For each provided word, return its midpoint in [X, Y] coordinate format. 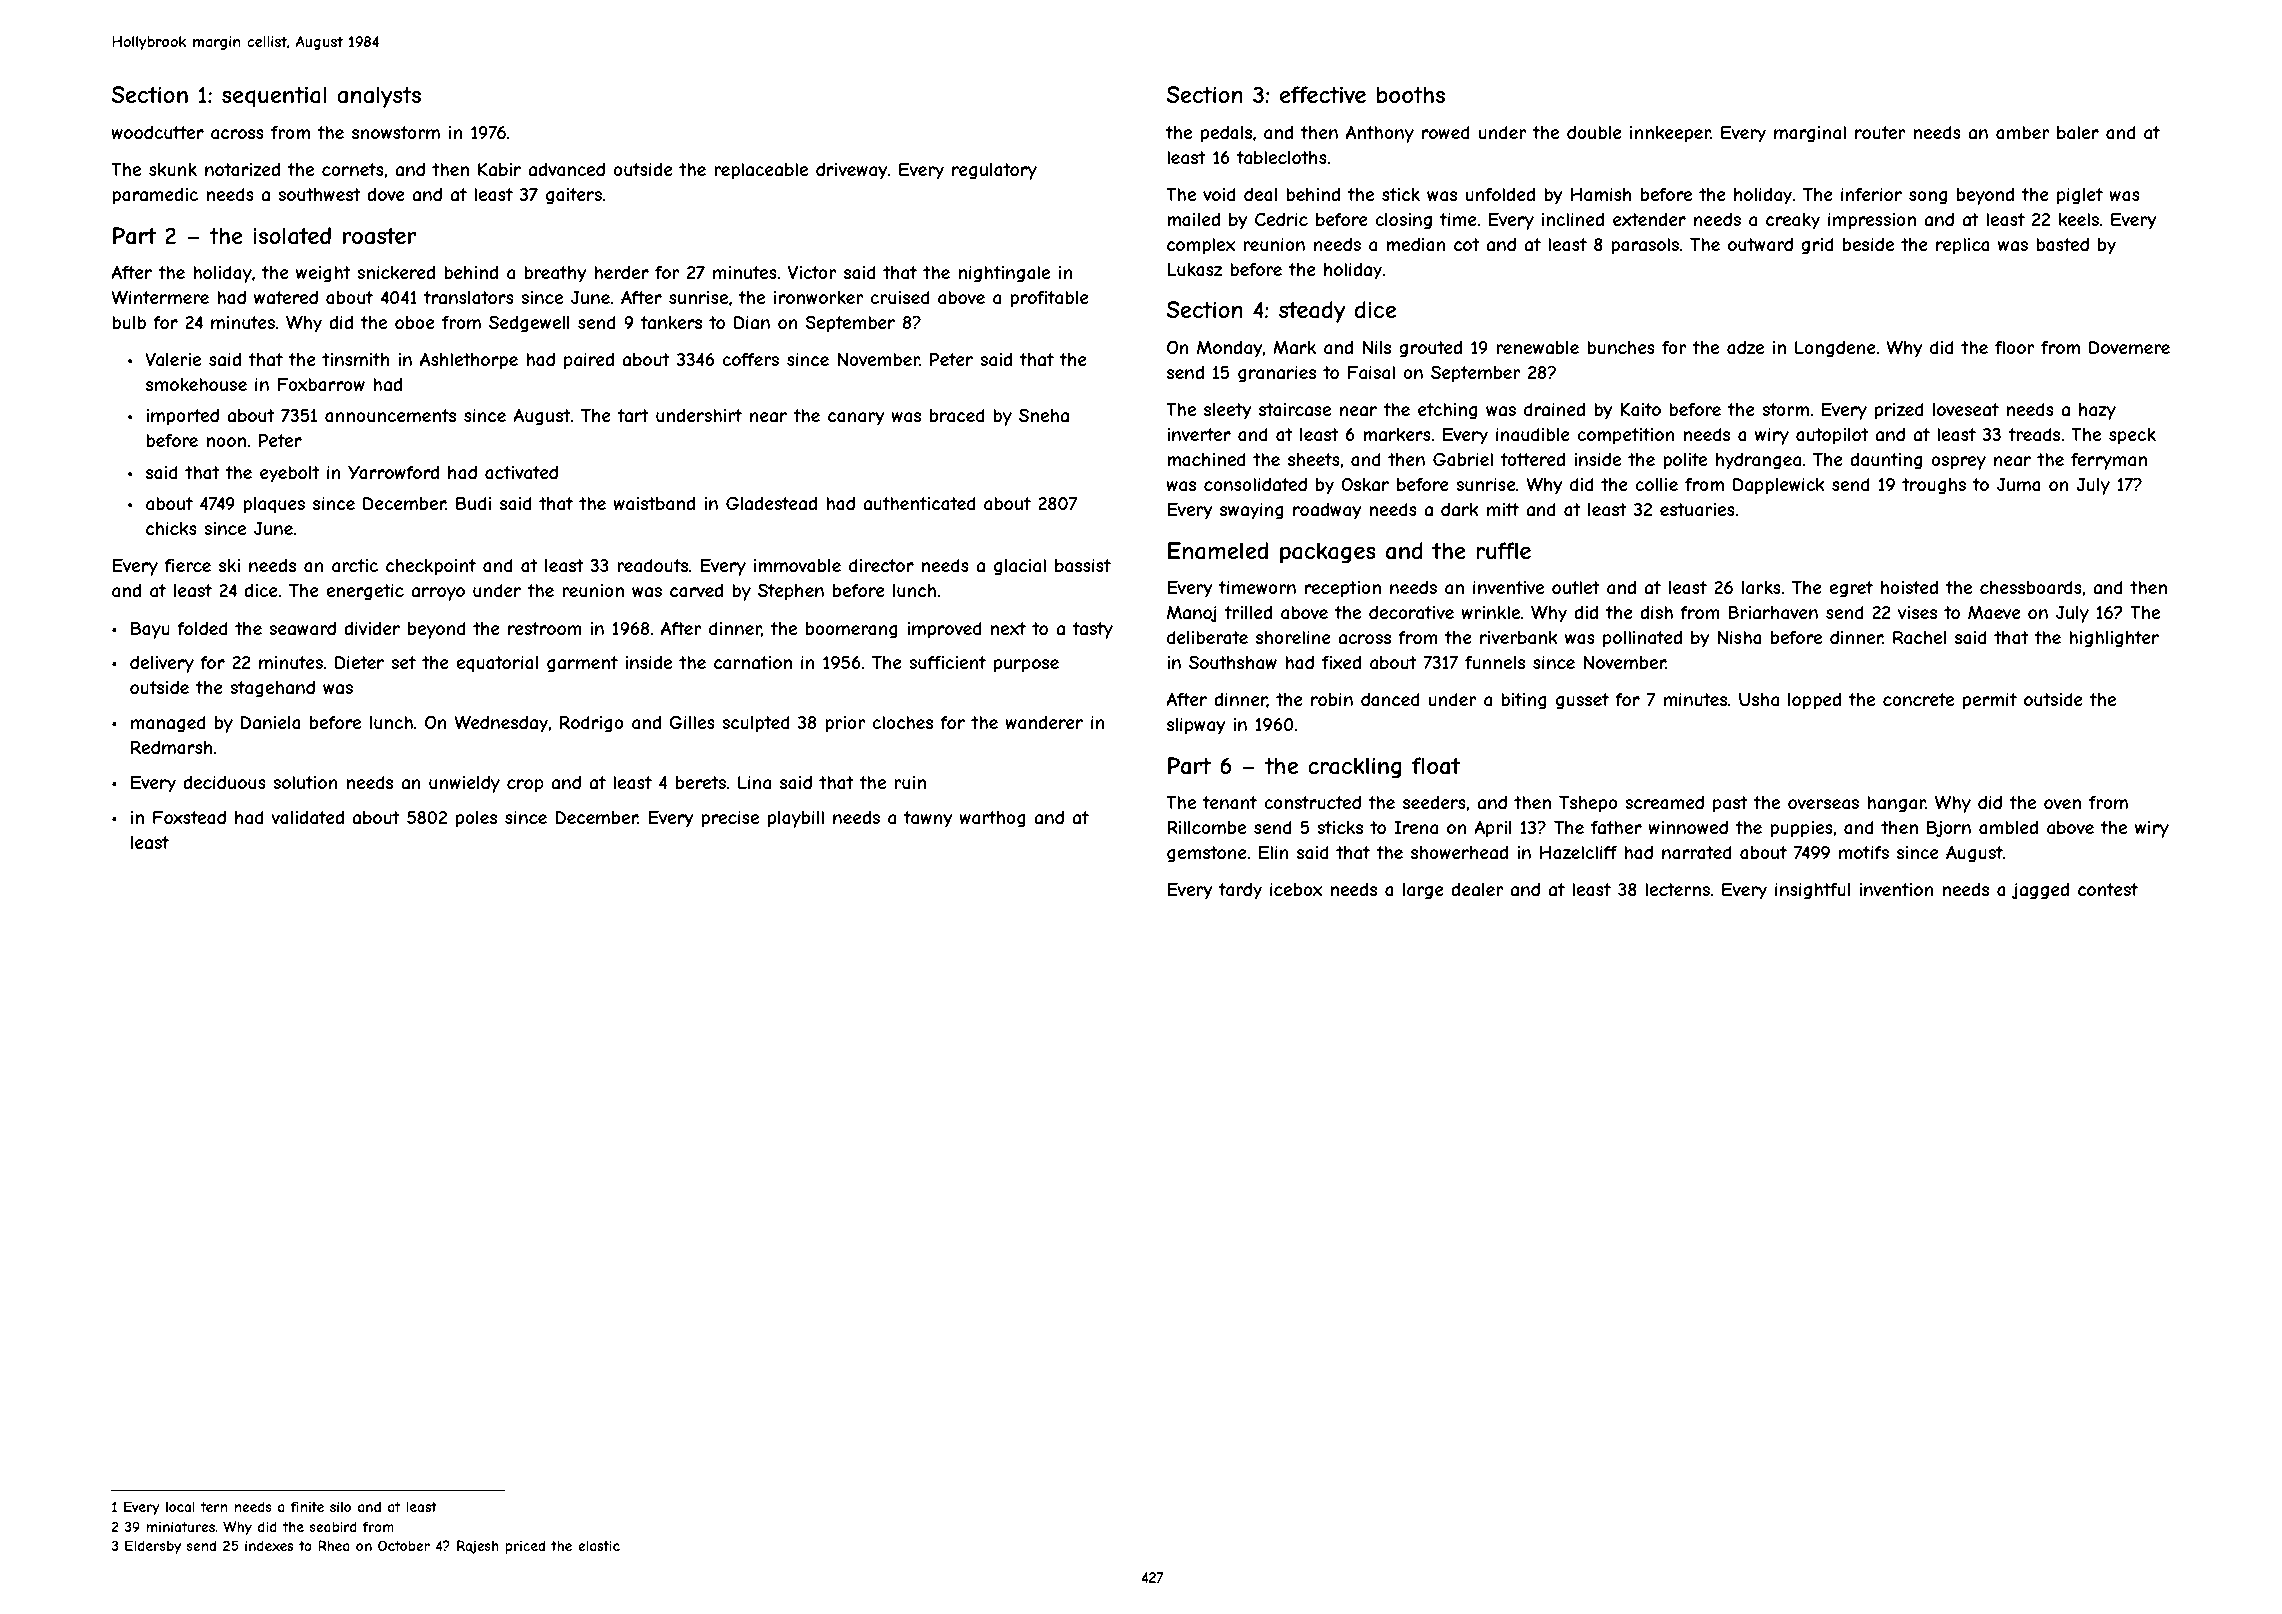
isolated [292, 236]
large [1423, 891]
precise [730, 819]
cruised [900, 297]
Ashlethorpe [469, 361]
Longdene [1835, 349]
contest [2108, 889]
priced [525, 1547]
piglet [2080, 196]
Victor [812, 272]
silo [340, 1507]
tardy [1240, 891]
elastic [599, 1546]
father [1616, 827]
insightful [1812, 891]
